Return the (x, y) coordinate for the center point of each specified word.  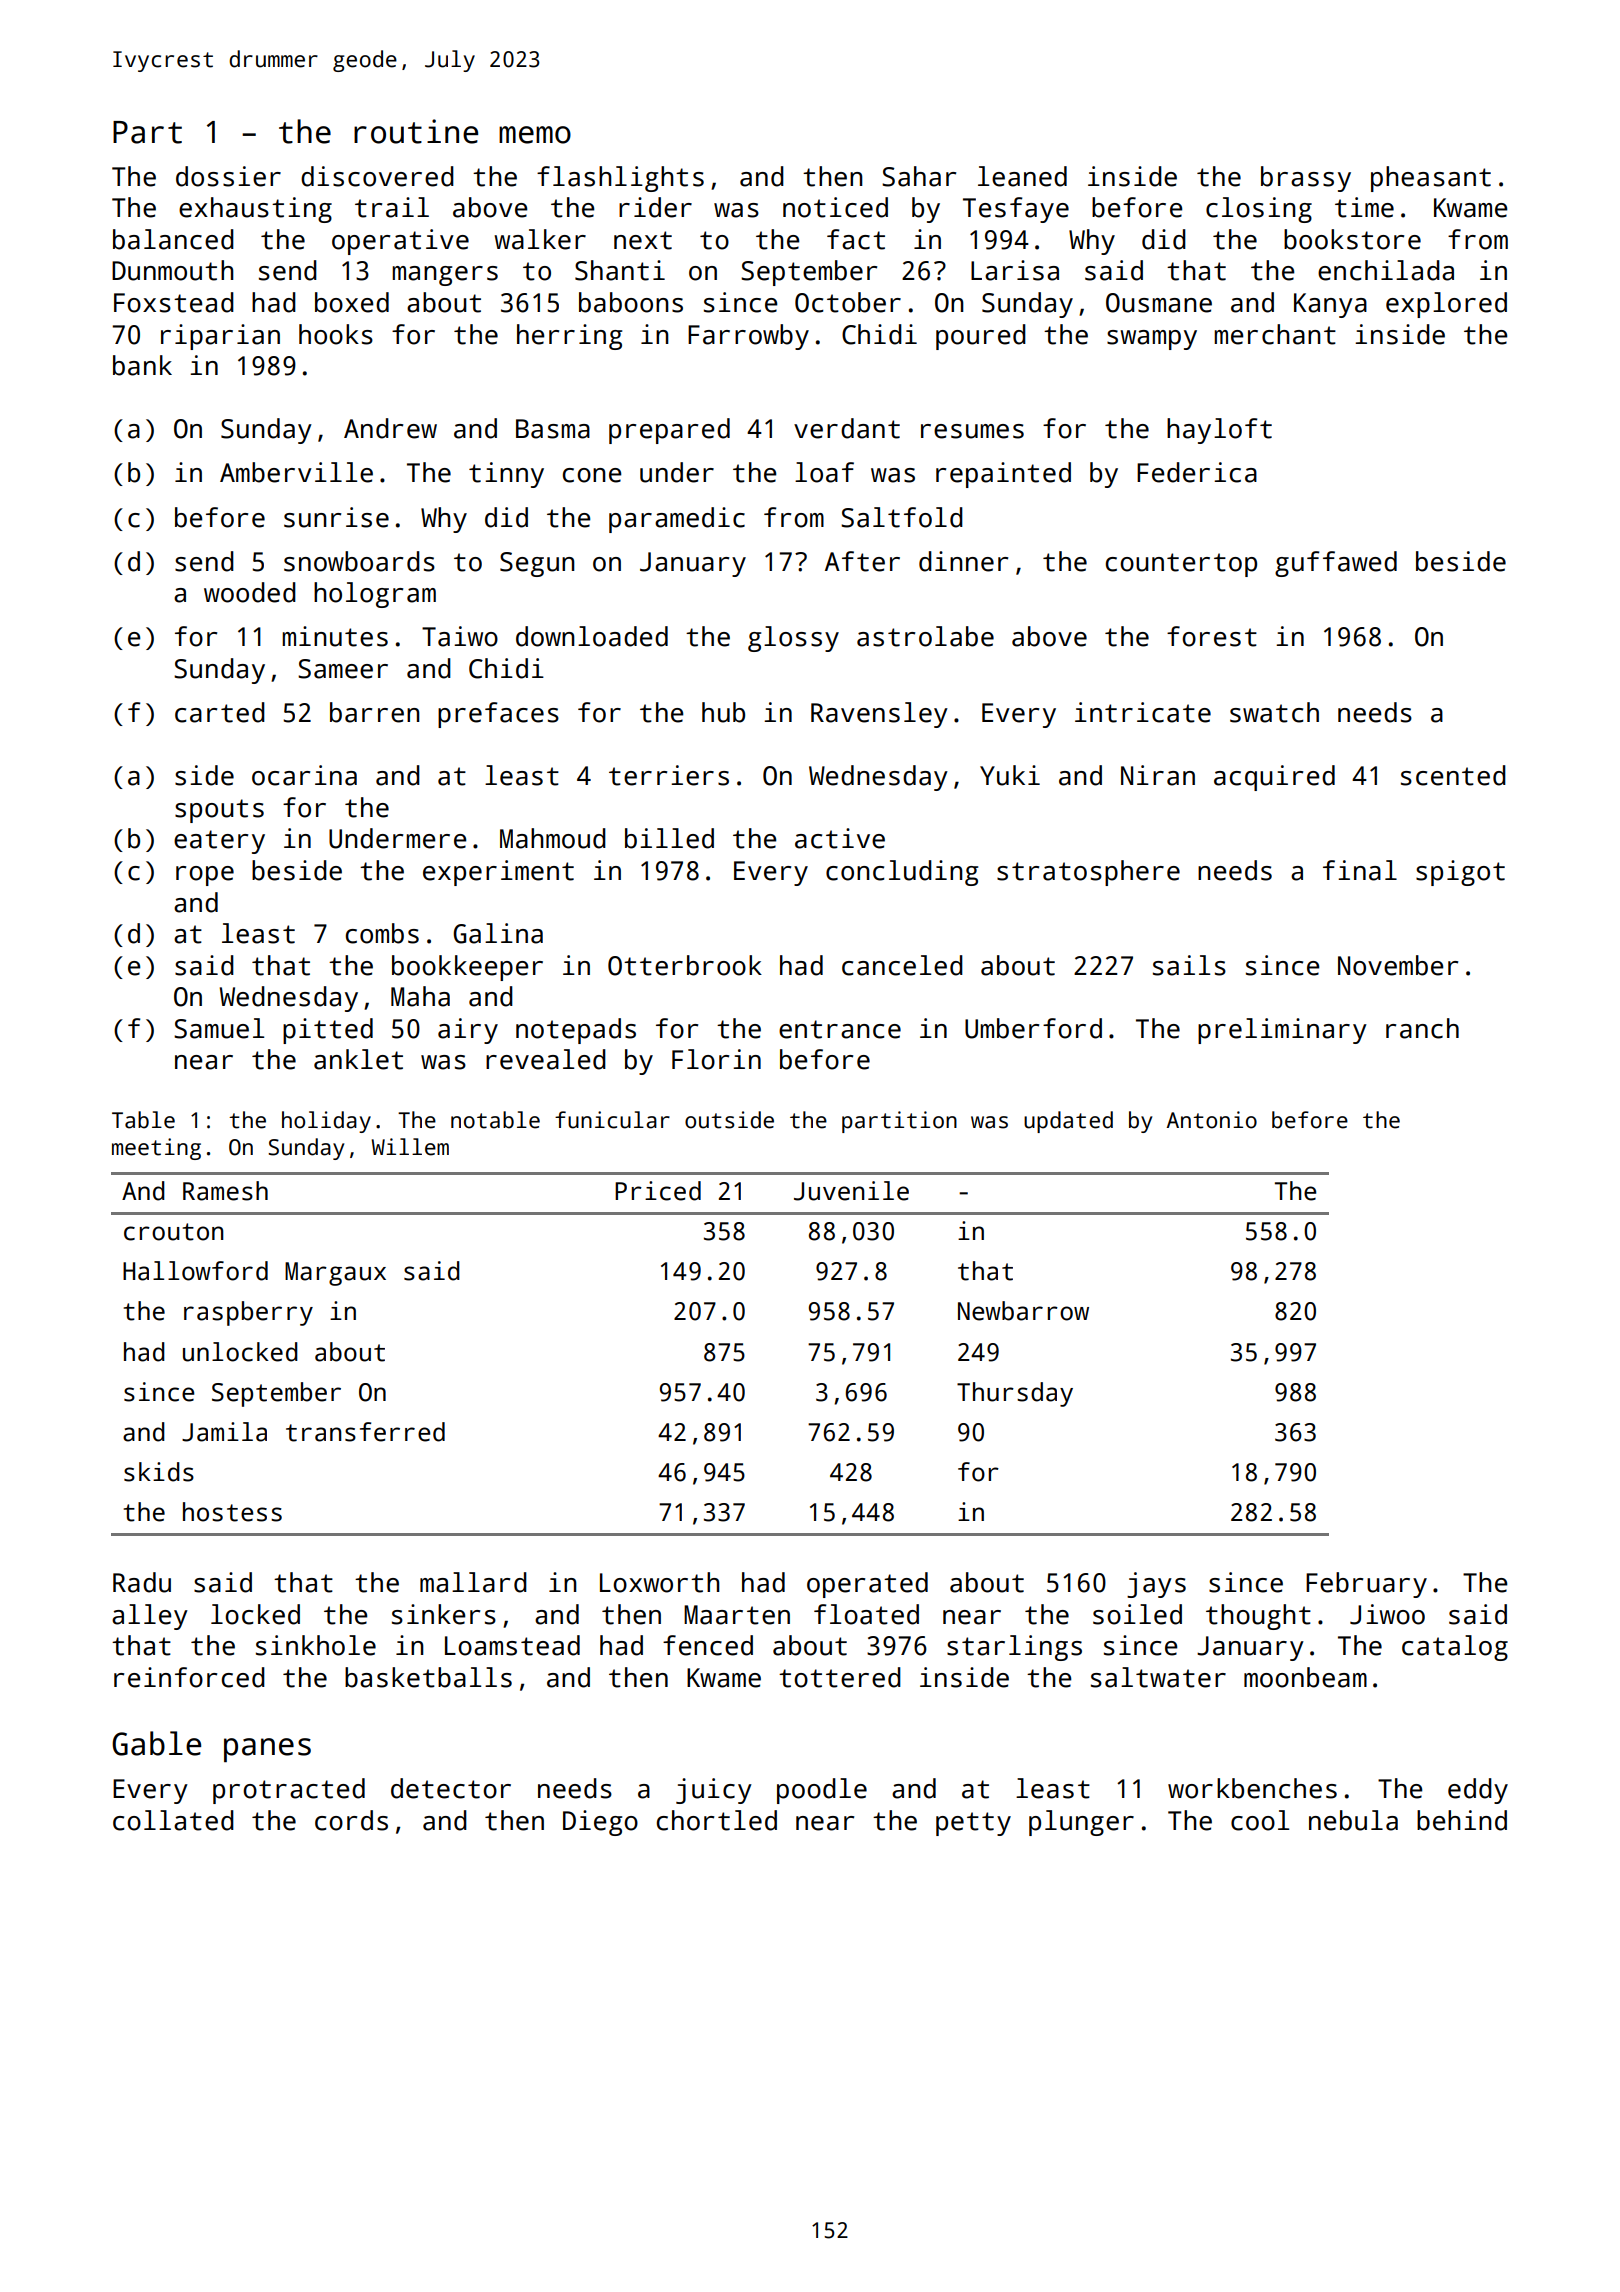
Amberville (296, 472)
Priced (658, 1191)
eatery (219, 842)
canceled (902, 965)
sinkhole (316, 1645)
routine (416, 131)
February (1366, 1585)
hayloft (1219, 431)
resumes (972, 431)
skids (159, 1472)
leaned (1022, 176)
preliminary (1282, 1031)
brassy (1306, 179)
